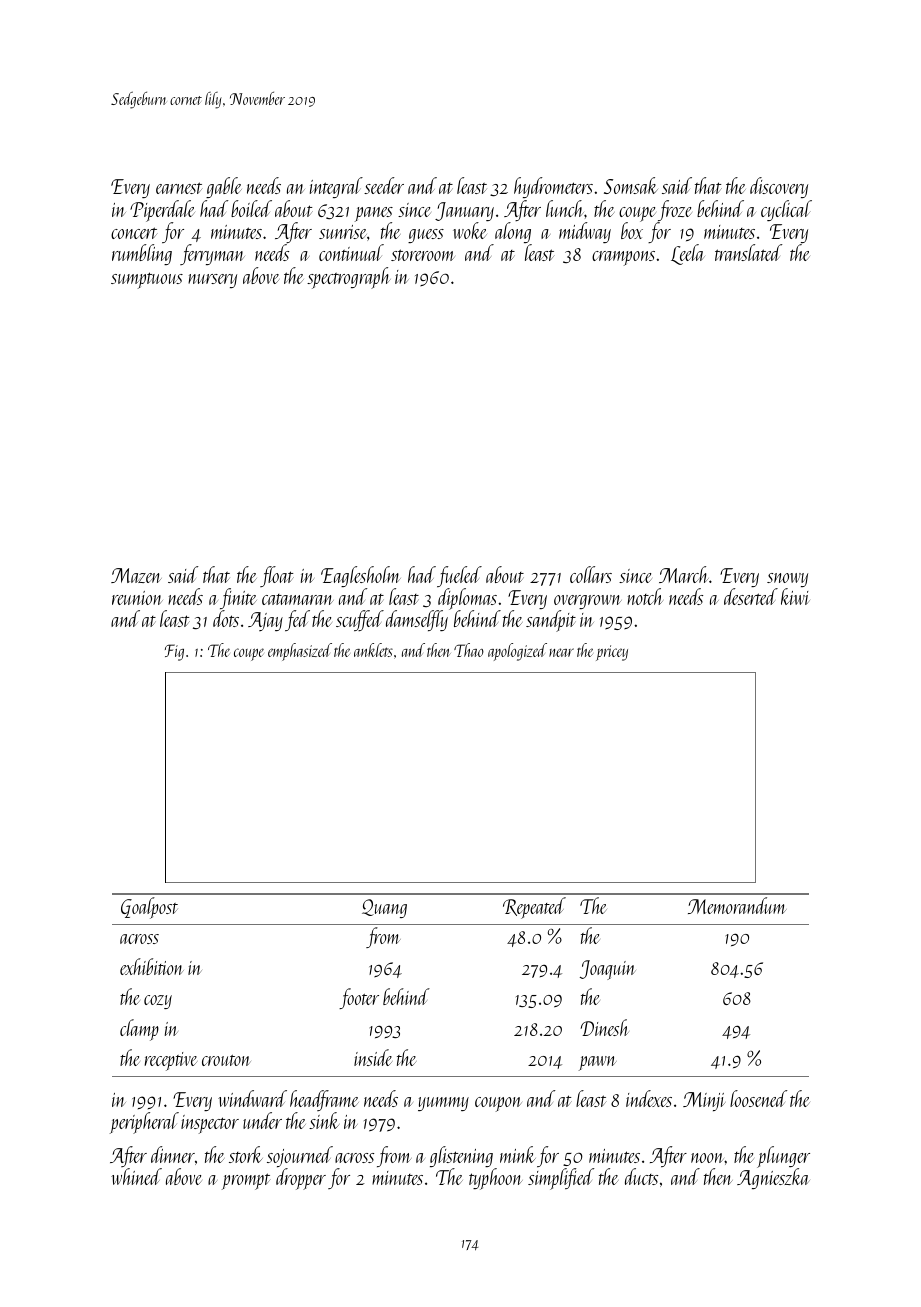  I want to click on plunger, so click(783, 1157).
